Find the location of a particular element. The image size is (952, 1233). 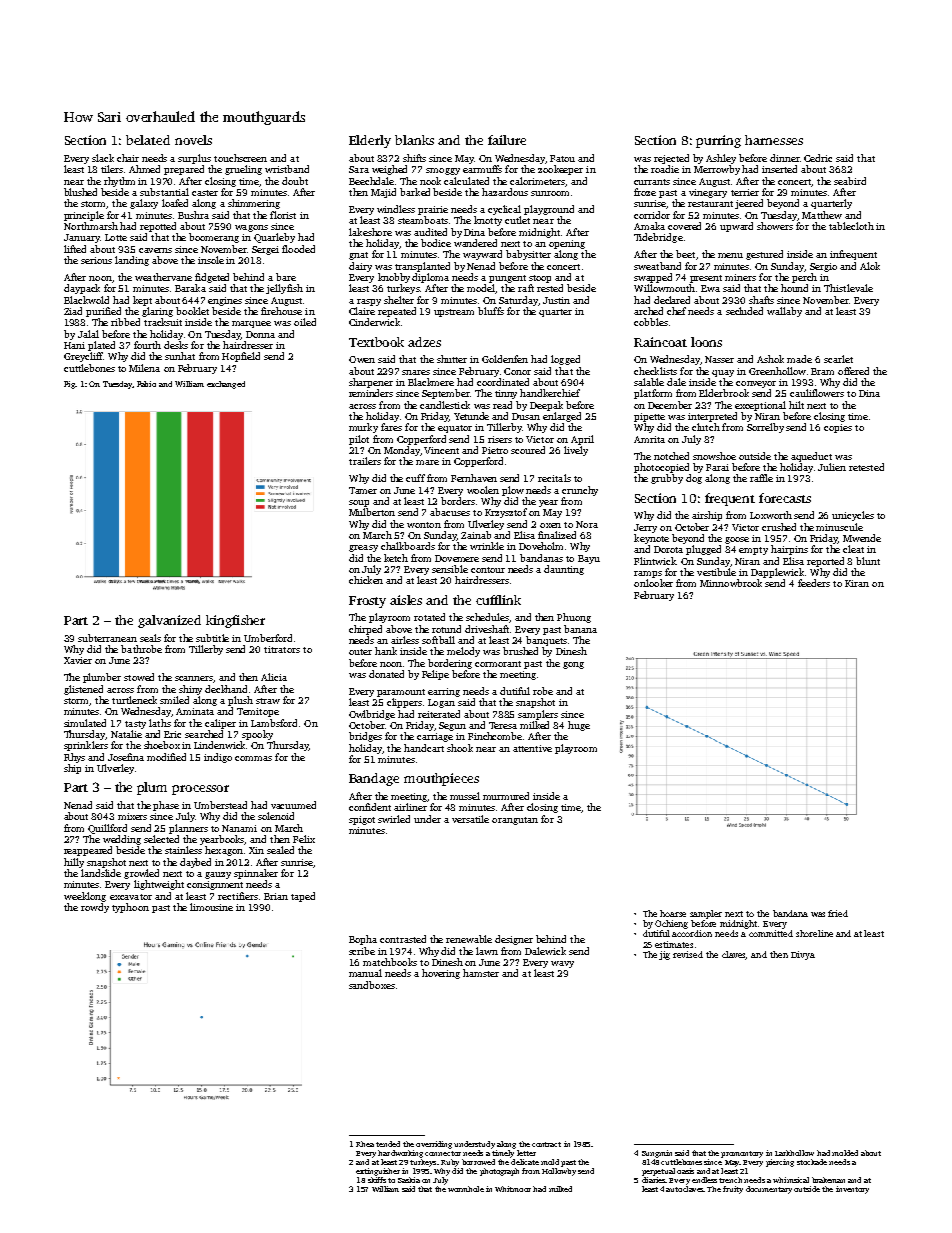

wrinkle is located at coordinates (487, 546).
